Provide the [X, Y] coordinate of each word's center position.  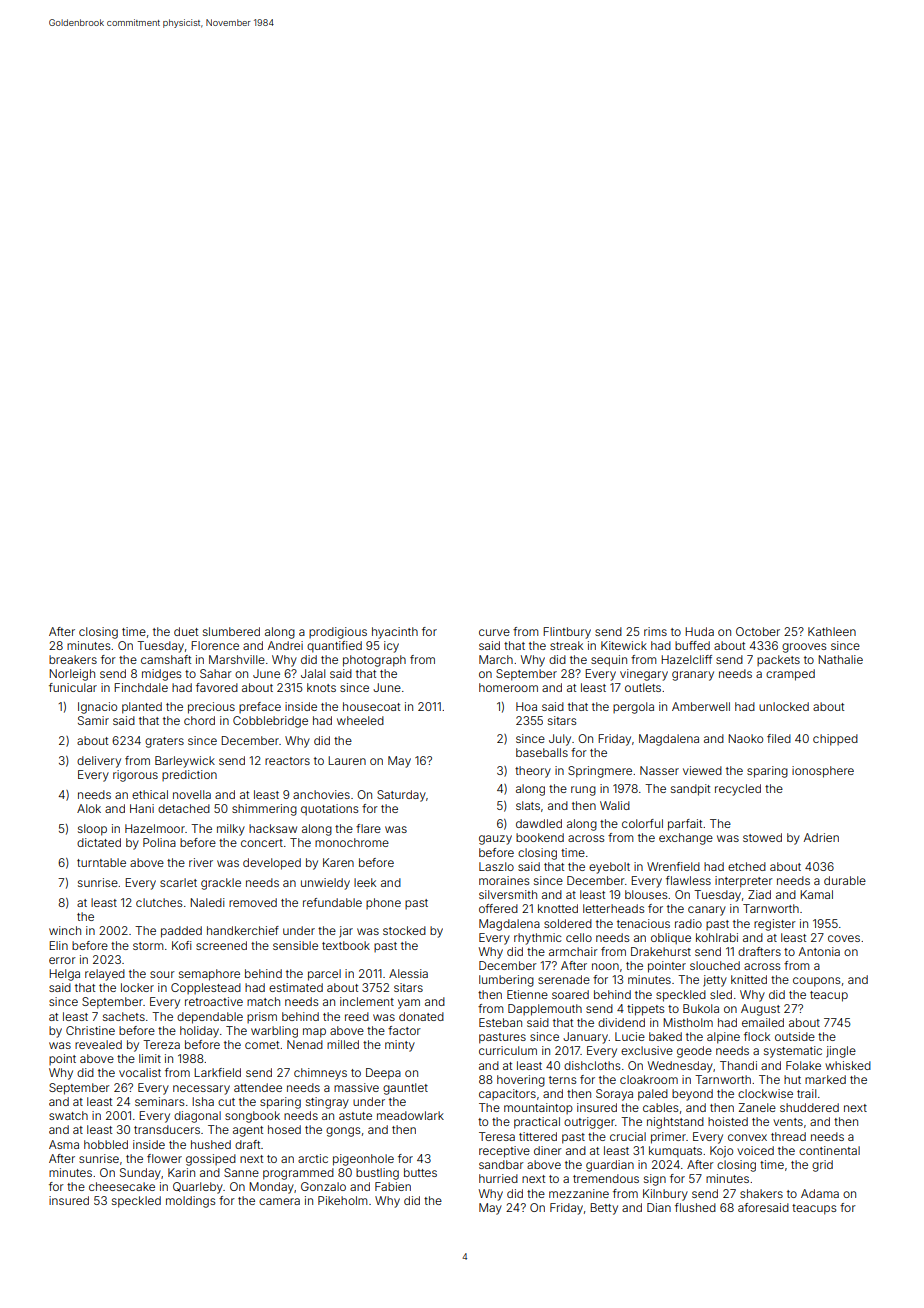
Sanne [241, 1172]
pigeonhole [363, 1160]
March [496, 659]
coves [844, 938]
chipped [835, 740]
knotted [558, 908]
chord [199, 720]
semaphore [209, 975]
